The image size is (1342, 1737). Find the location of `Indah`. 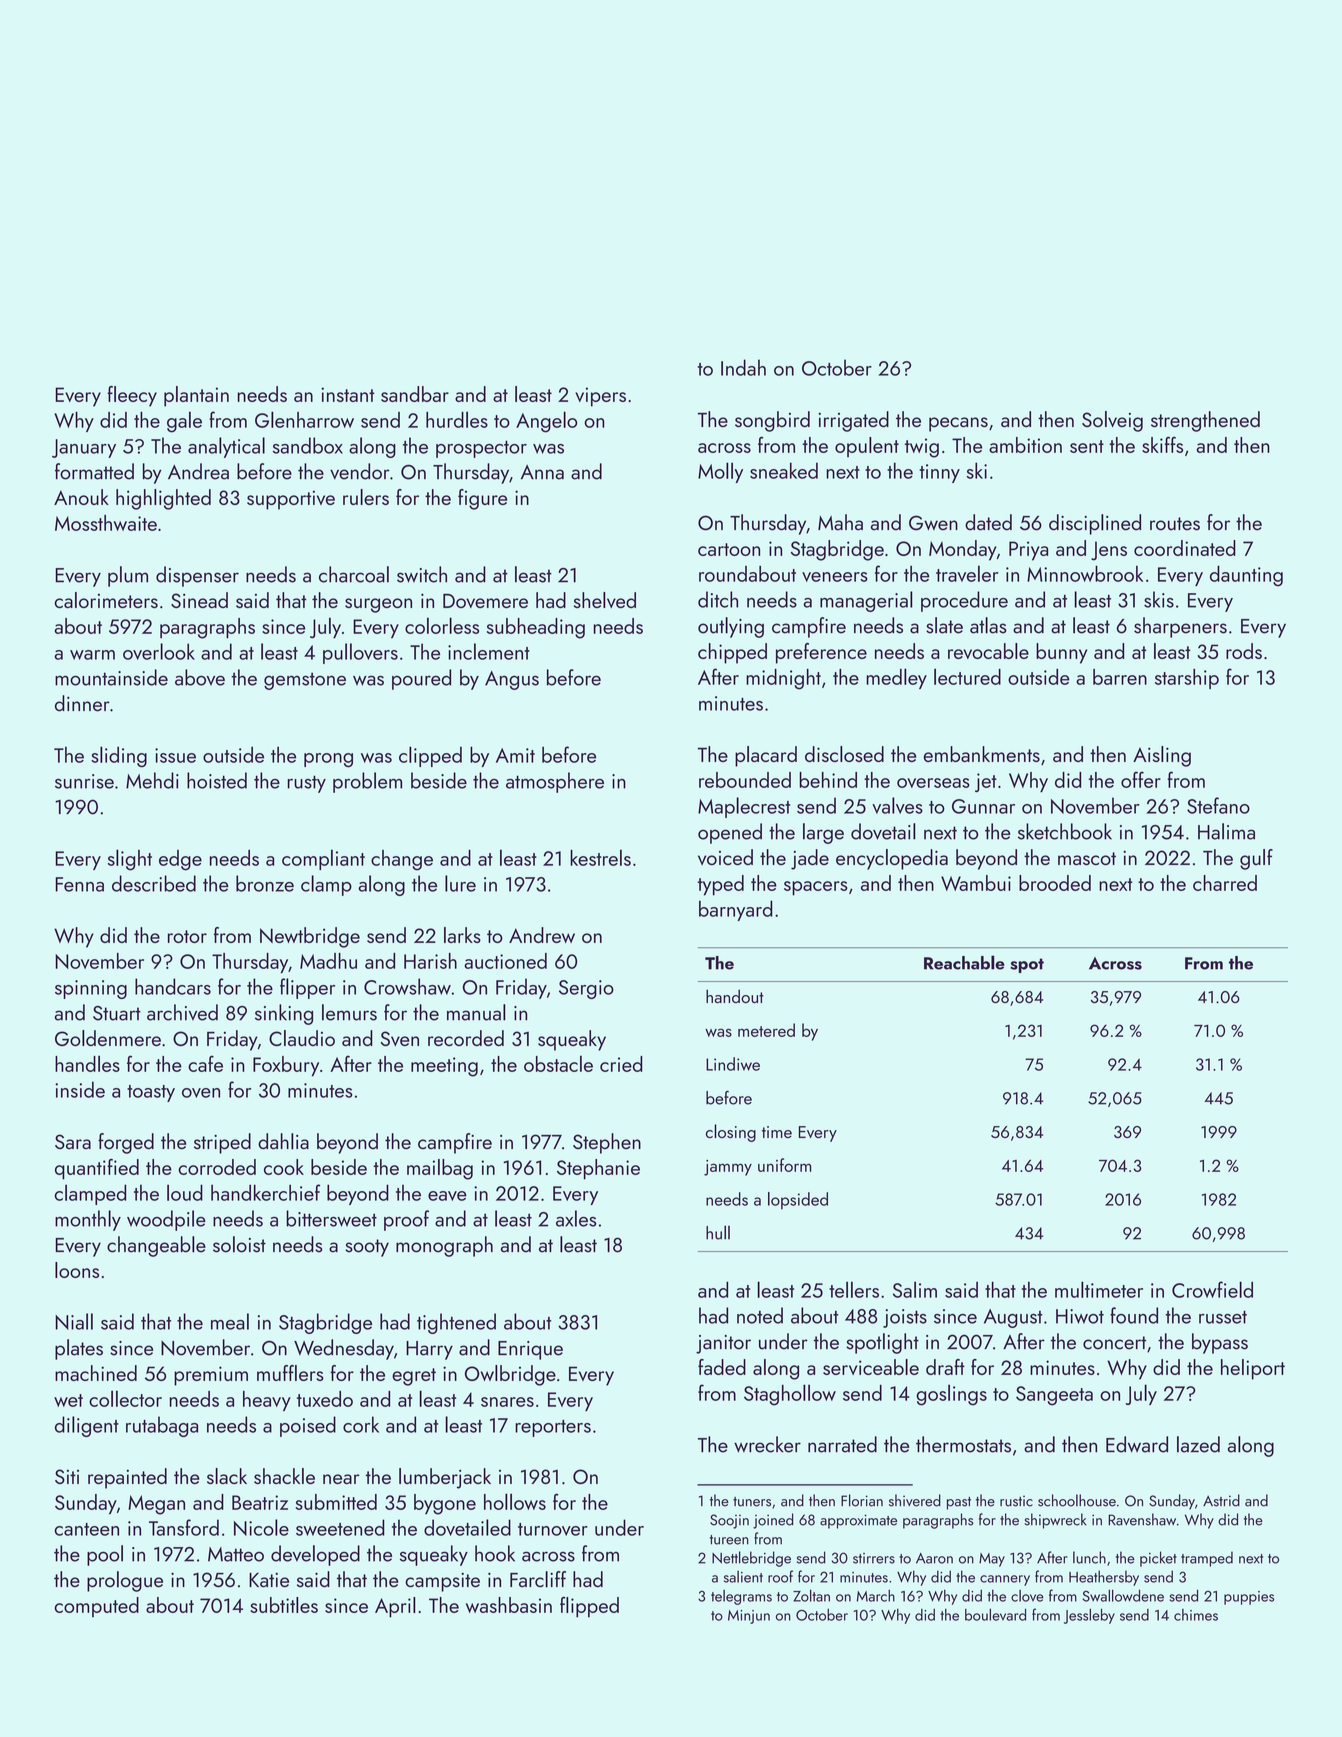

Indah is located at coordinates (743, 367).
